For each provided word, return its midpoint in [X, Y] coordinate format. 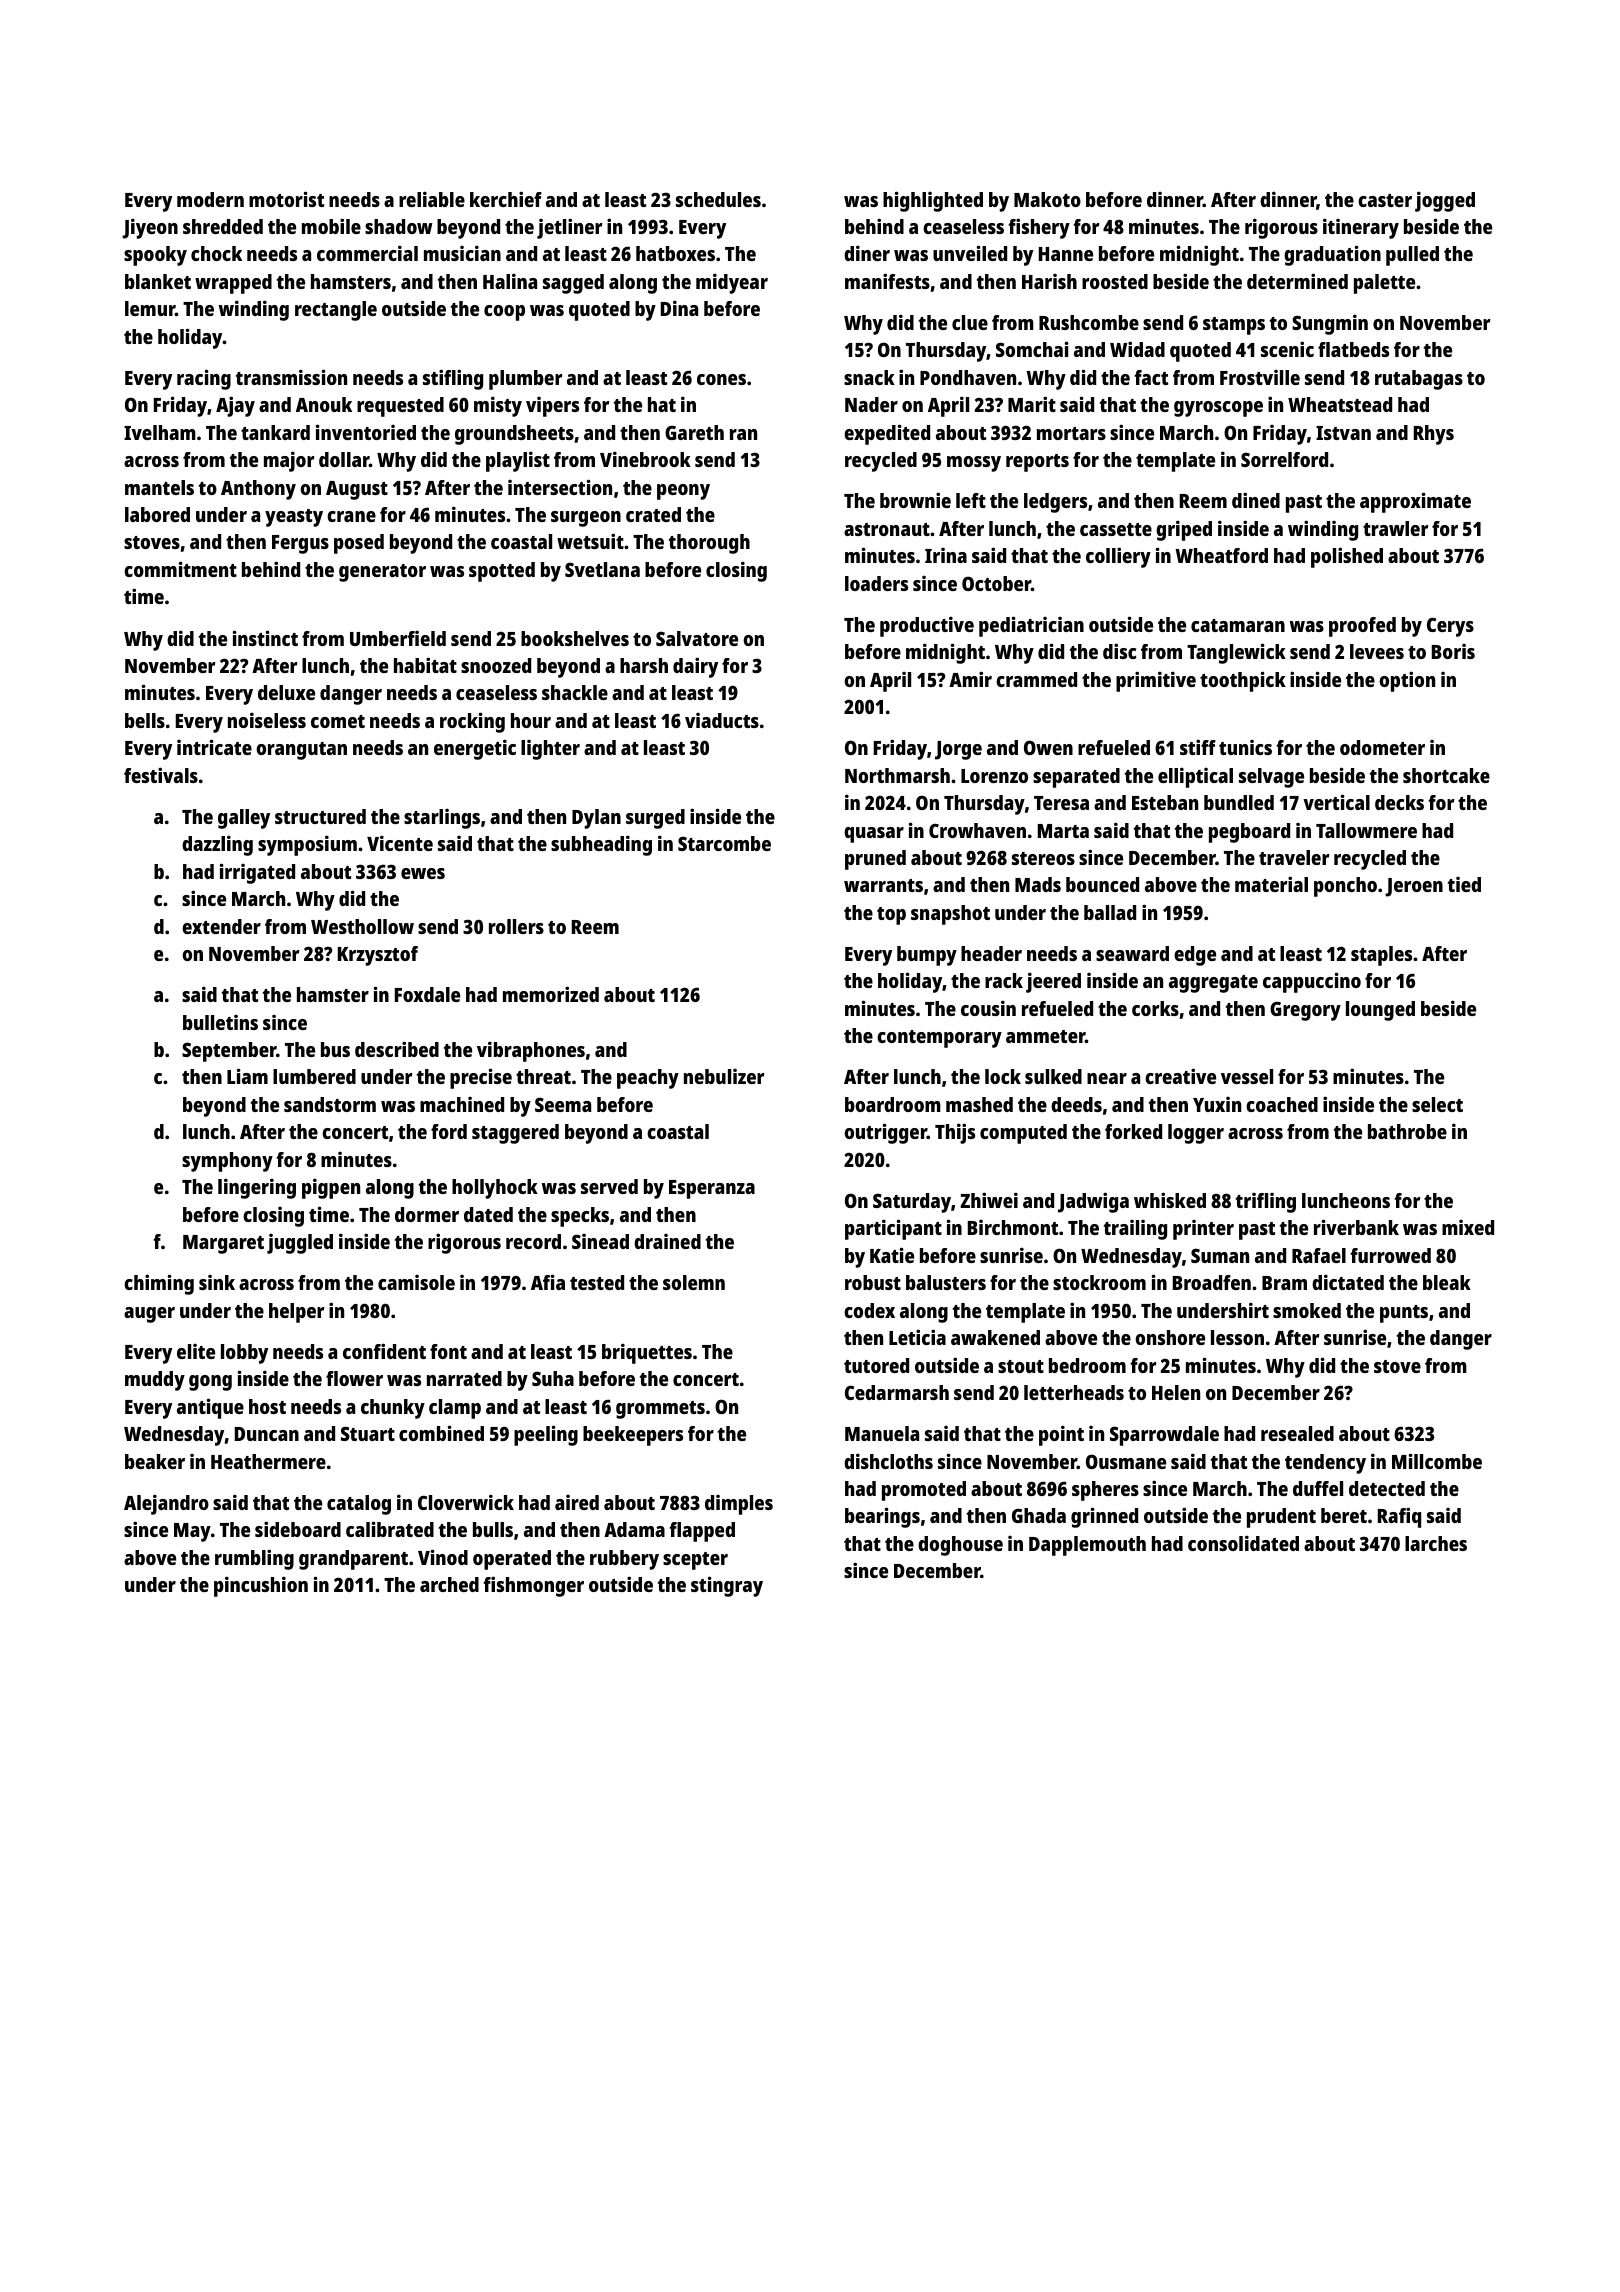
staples [1381, 956]
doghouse [960, 1546]
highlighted [933, 201]
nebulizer [724, 1076]
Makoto [1047, 199]
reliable [432, 199]
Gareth [694, 432]
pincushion [261, 1586]
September [229, 1052]
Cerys [1450, 627]
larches [1436, 1543]
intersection [560, 487]
